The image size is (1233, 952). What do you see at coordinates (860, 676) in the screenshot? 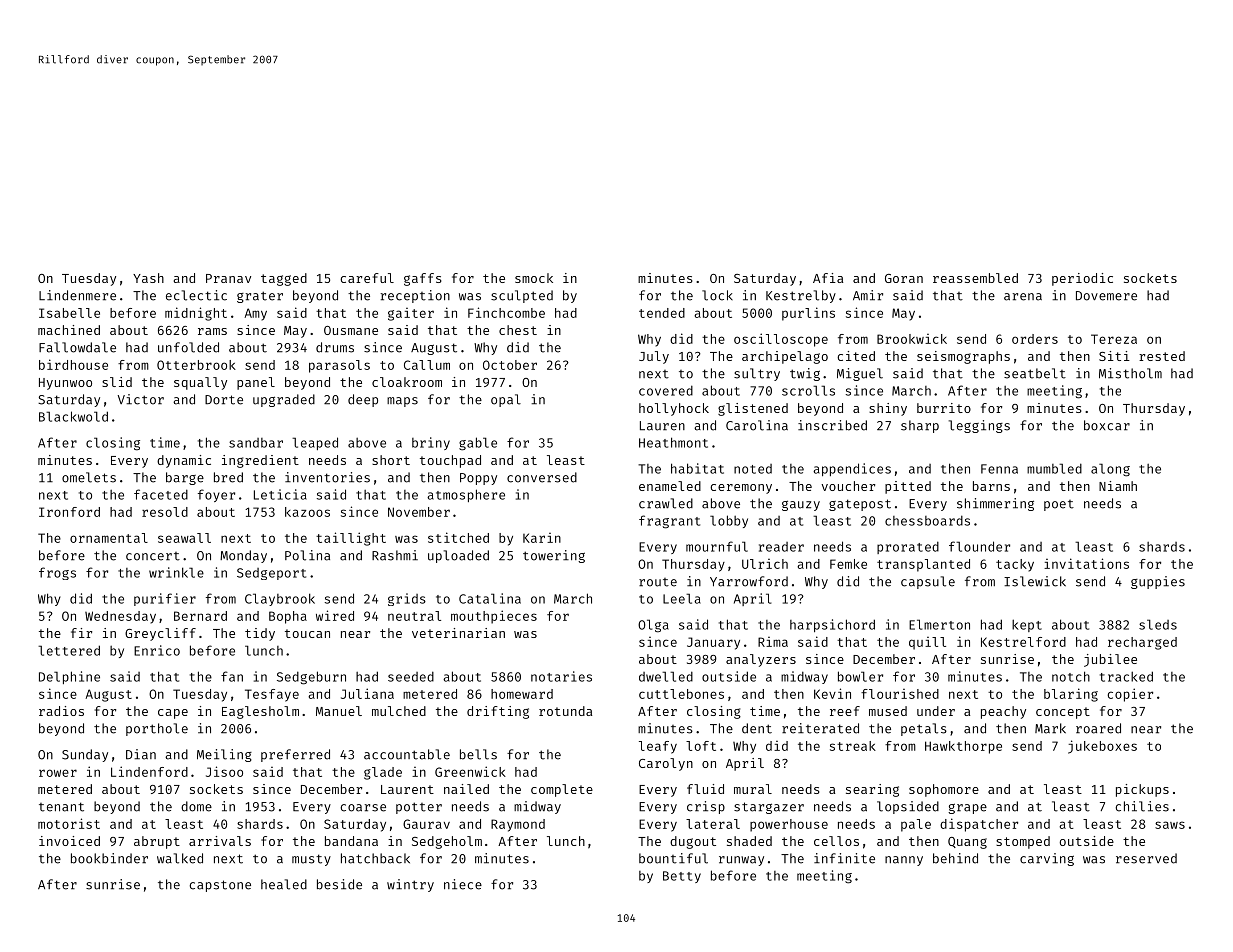
I see `bowler` at bounding box center [860, 676].
